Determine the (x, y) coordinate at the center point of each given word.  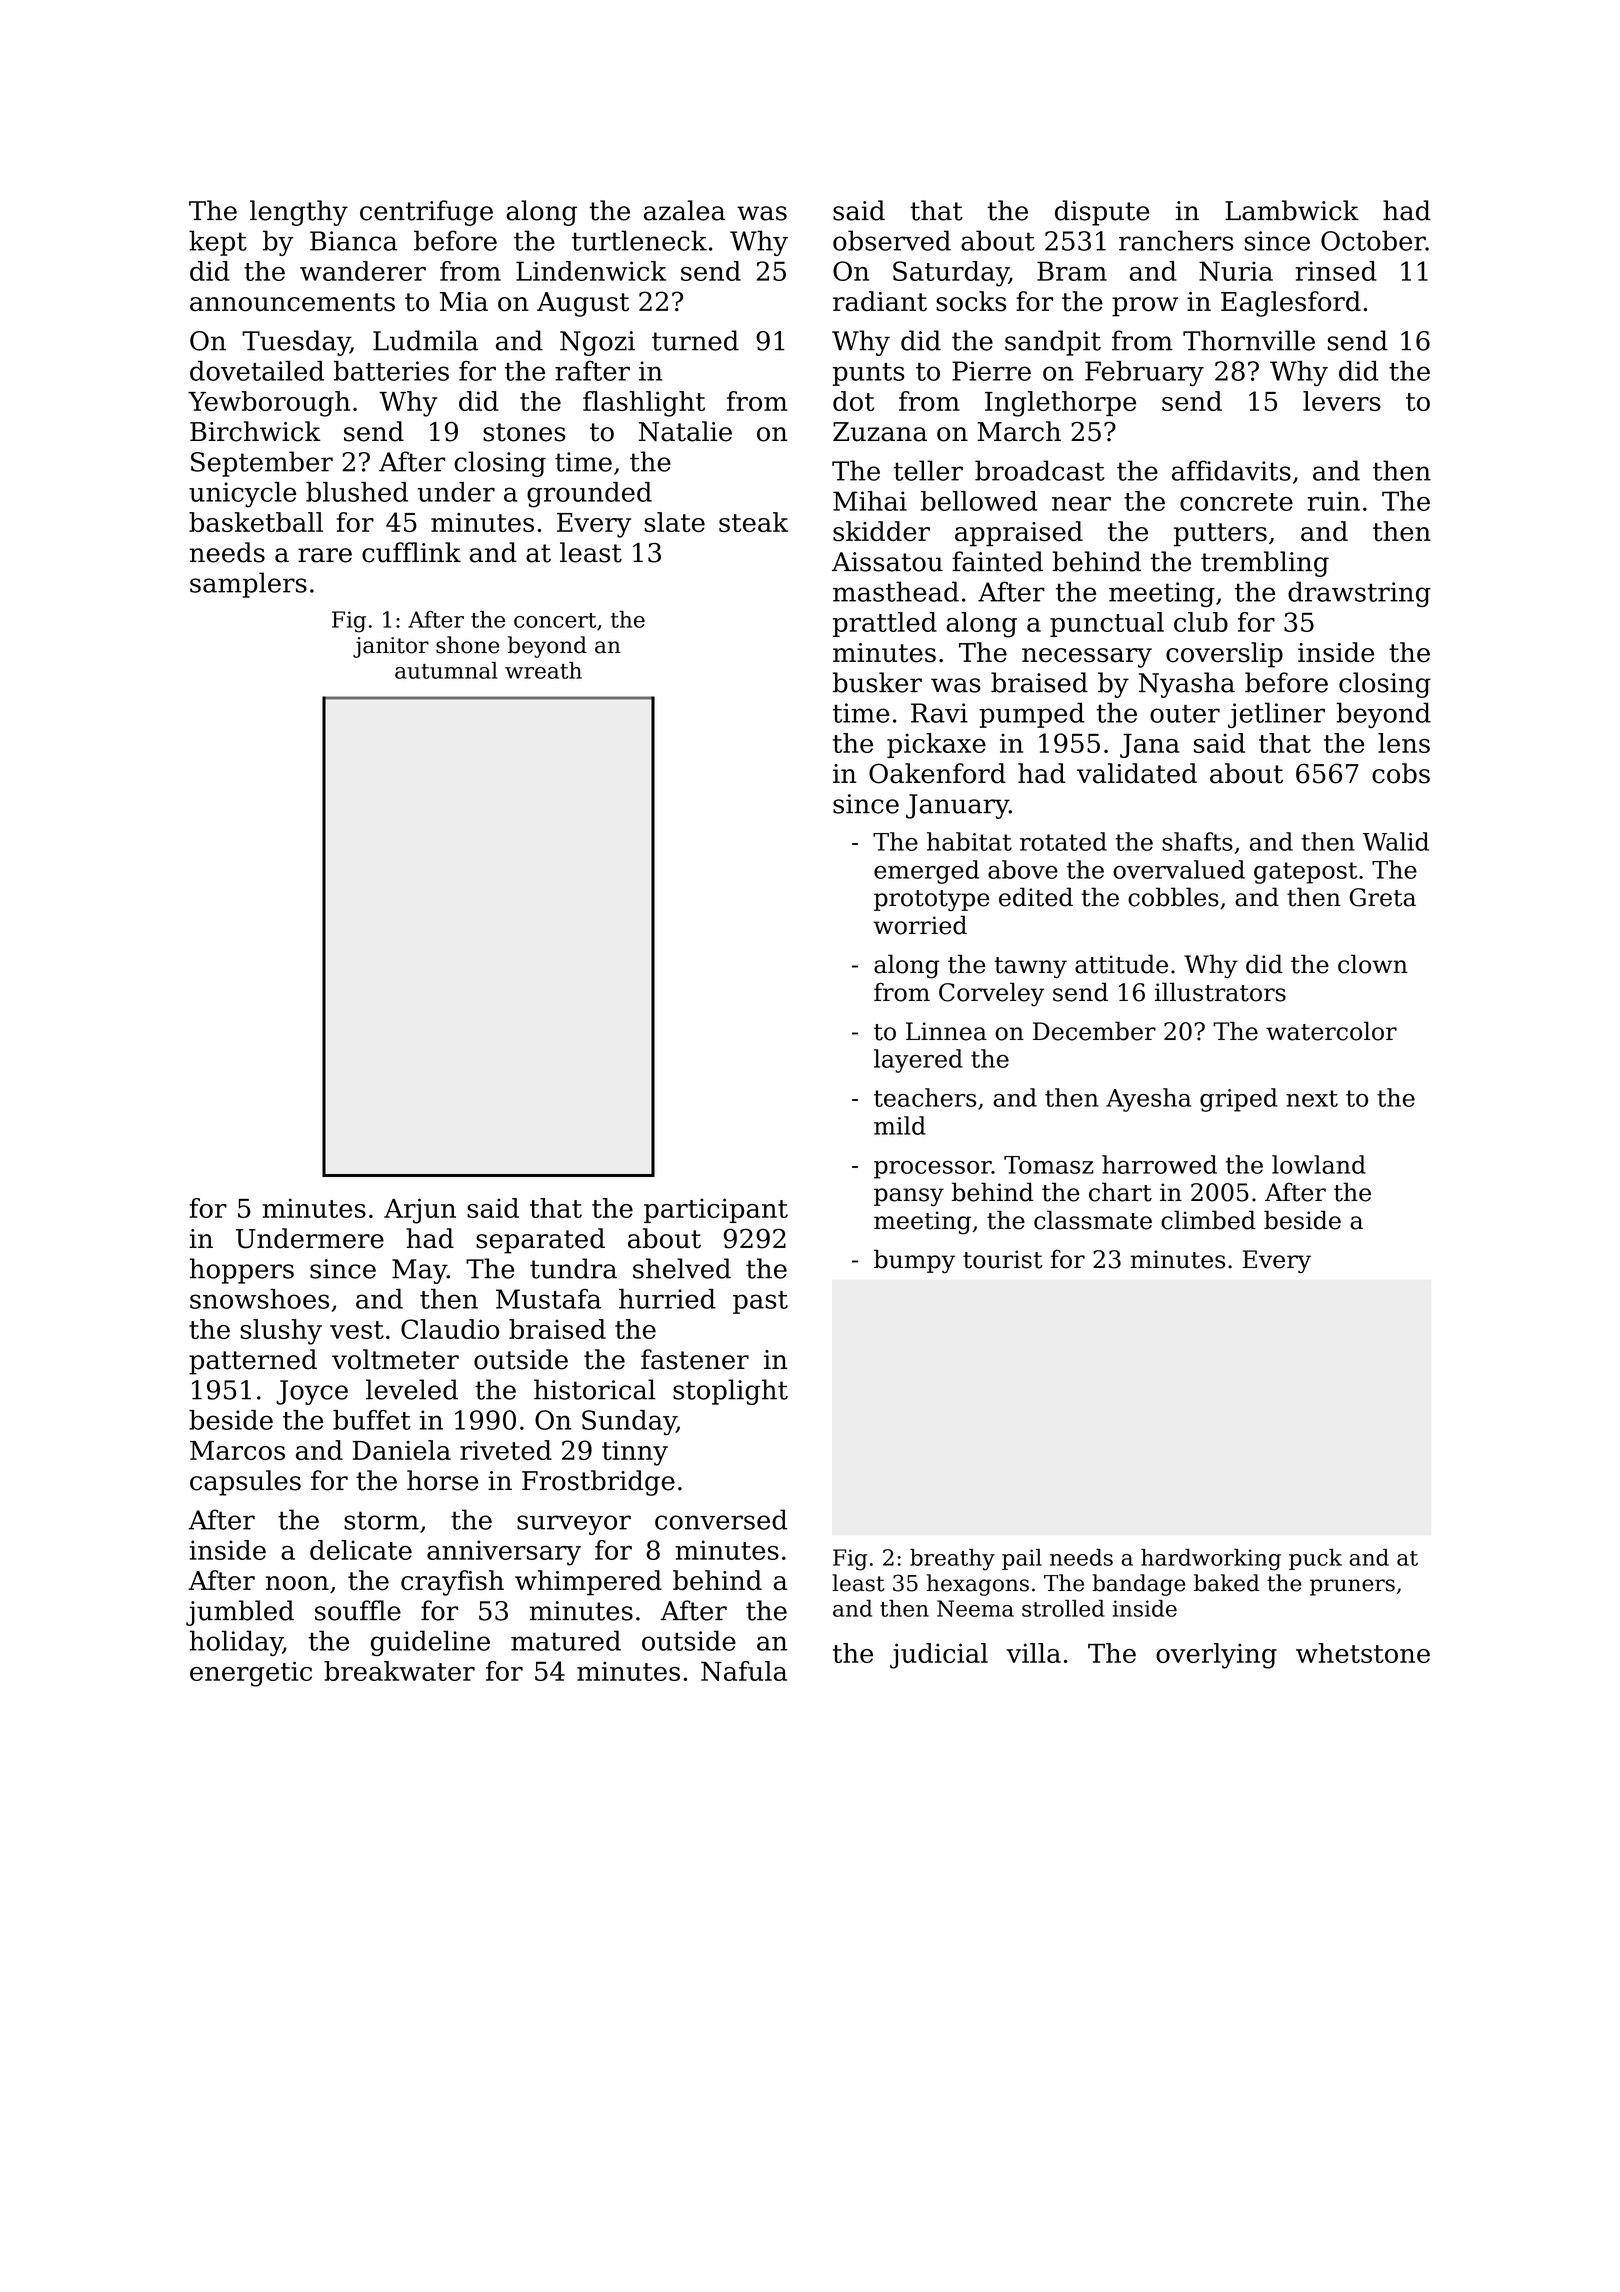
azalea (684, 210)
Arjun (420, 1211)
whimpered (588, 1583)
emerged (926, 872)
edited (1036, 897)
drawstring (1359, 594)
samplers (248, 585)
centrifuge (426, 213)
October (1373, 240)
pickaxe (936, 745)
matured (566, 1640)
